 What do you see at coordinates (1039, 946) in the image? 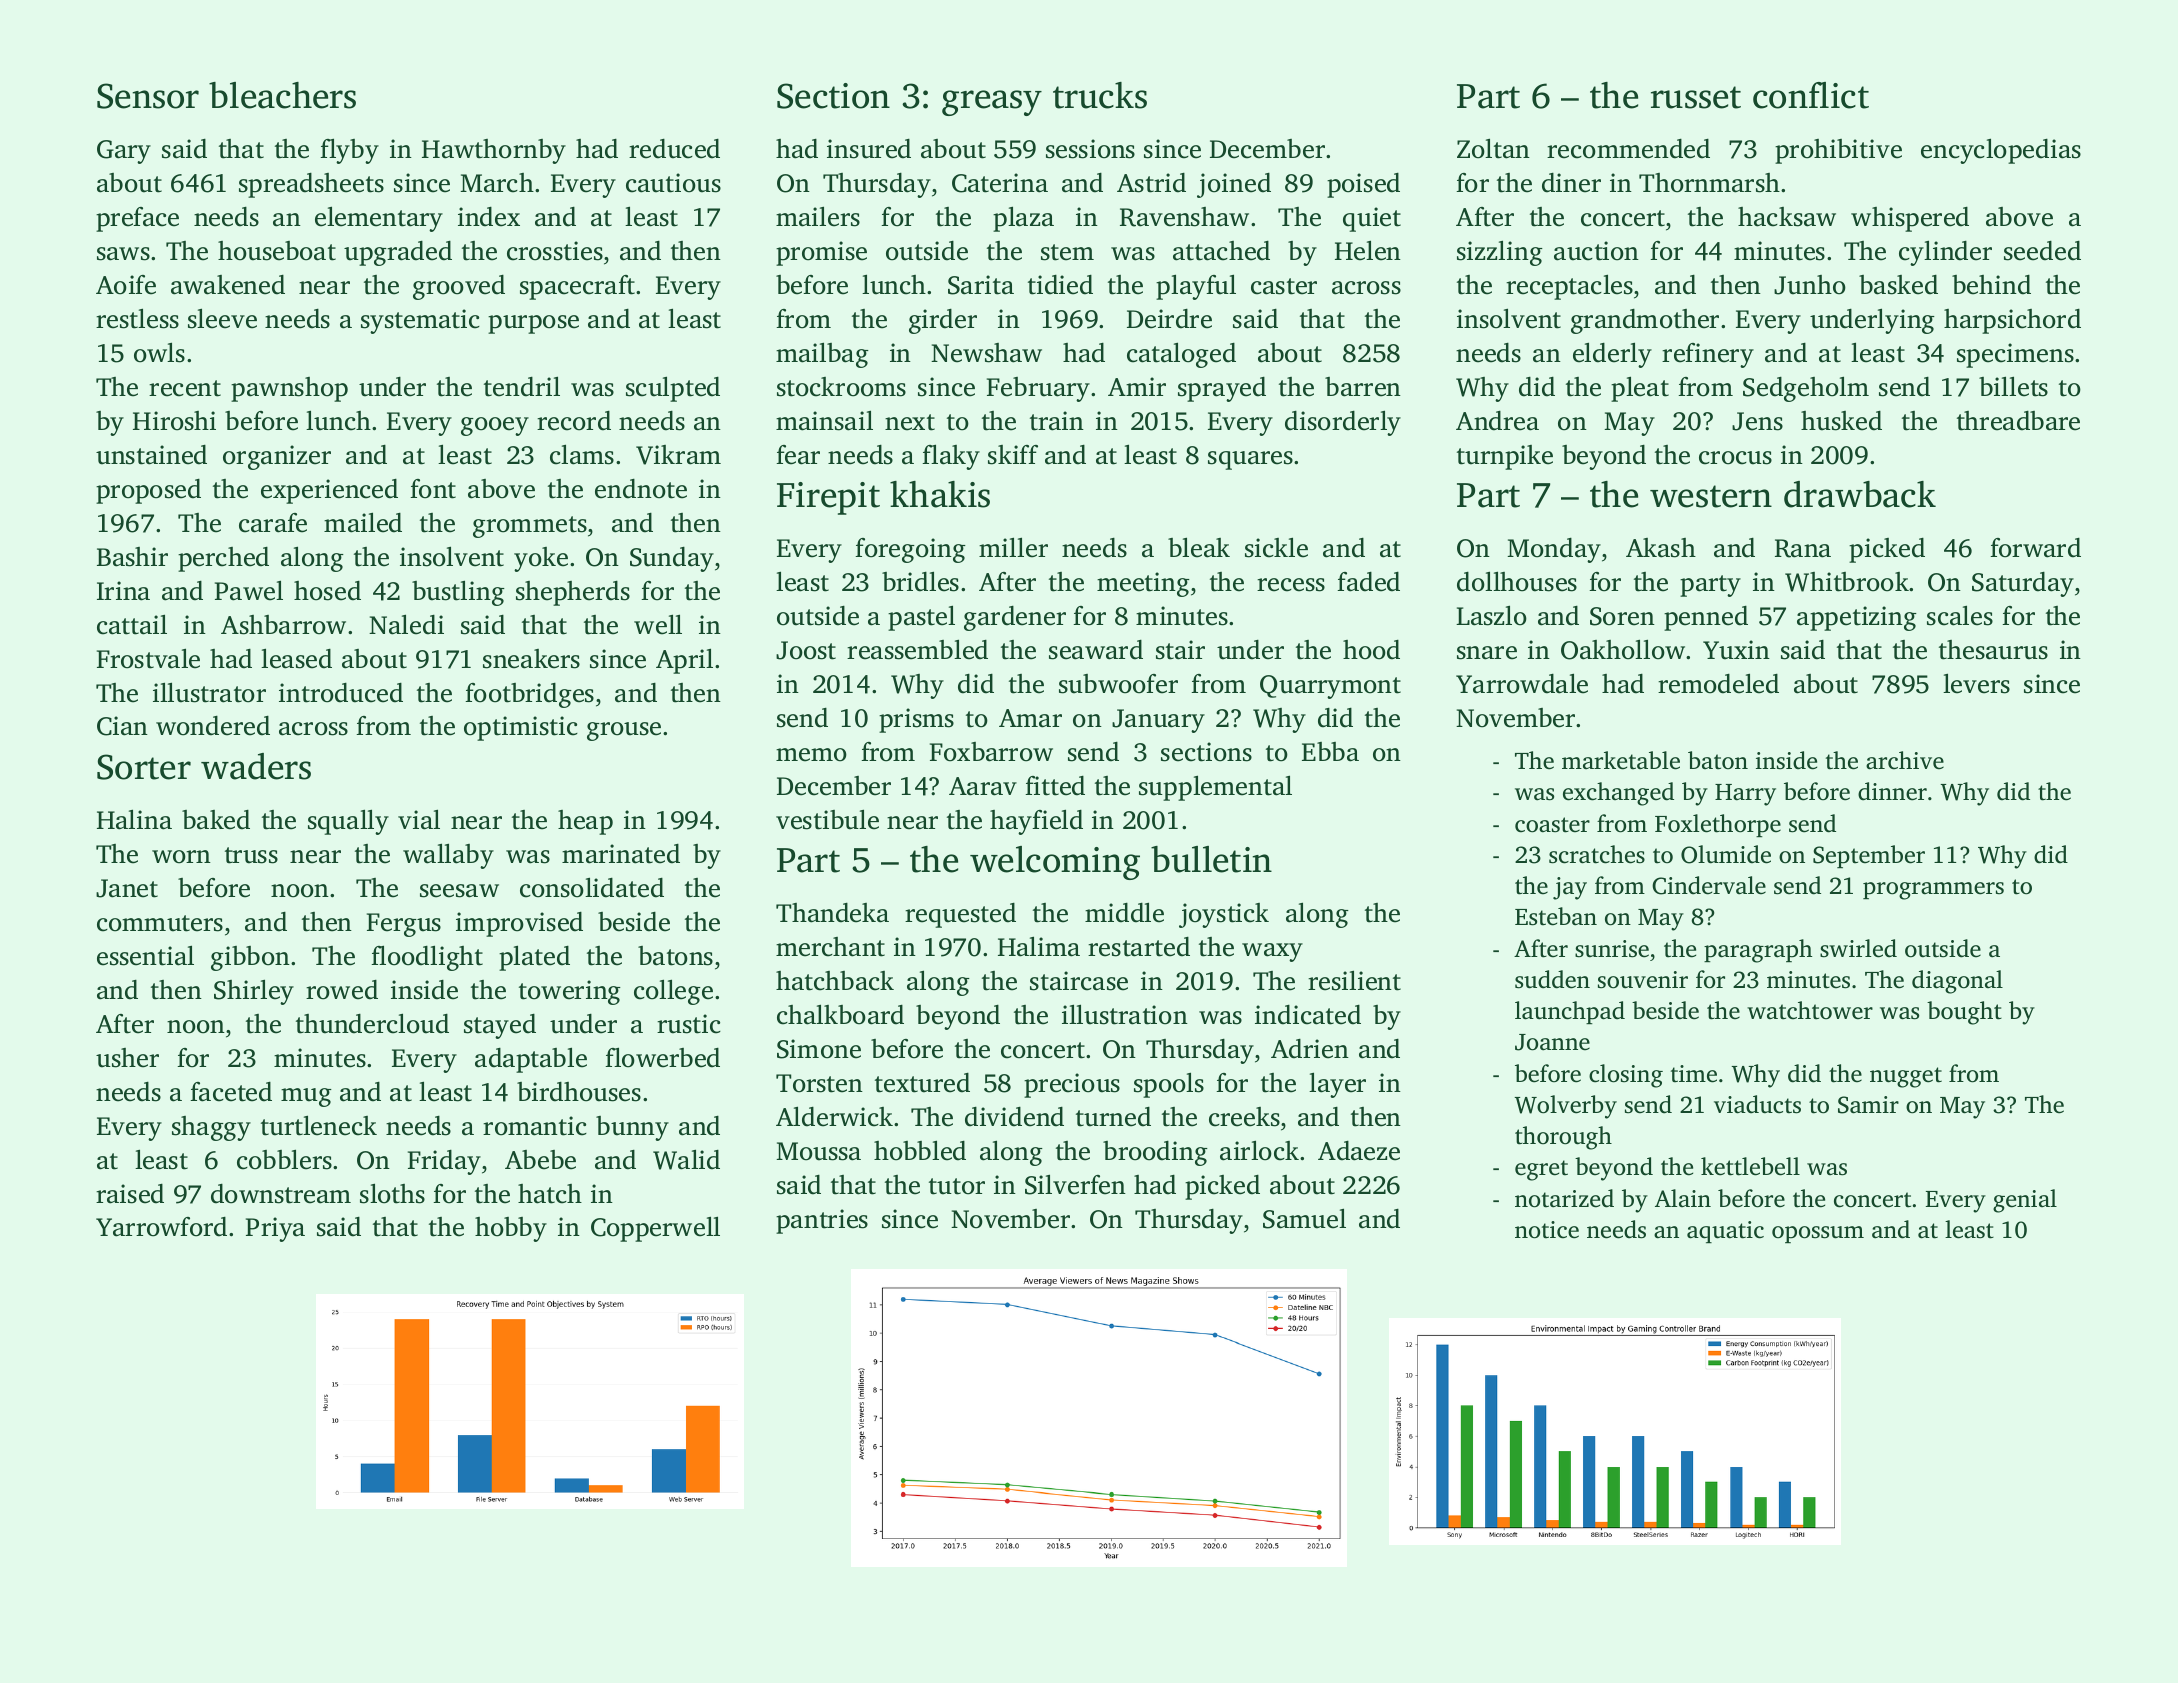
I see `Halima` at bounding box center [1039, 946].
